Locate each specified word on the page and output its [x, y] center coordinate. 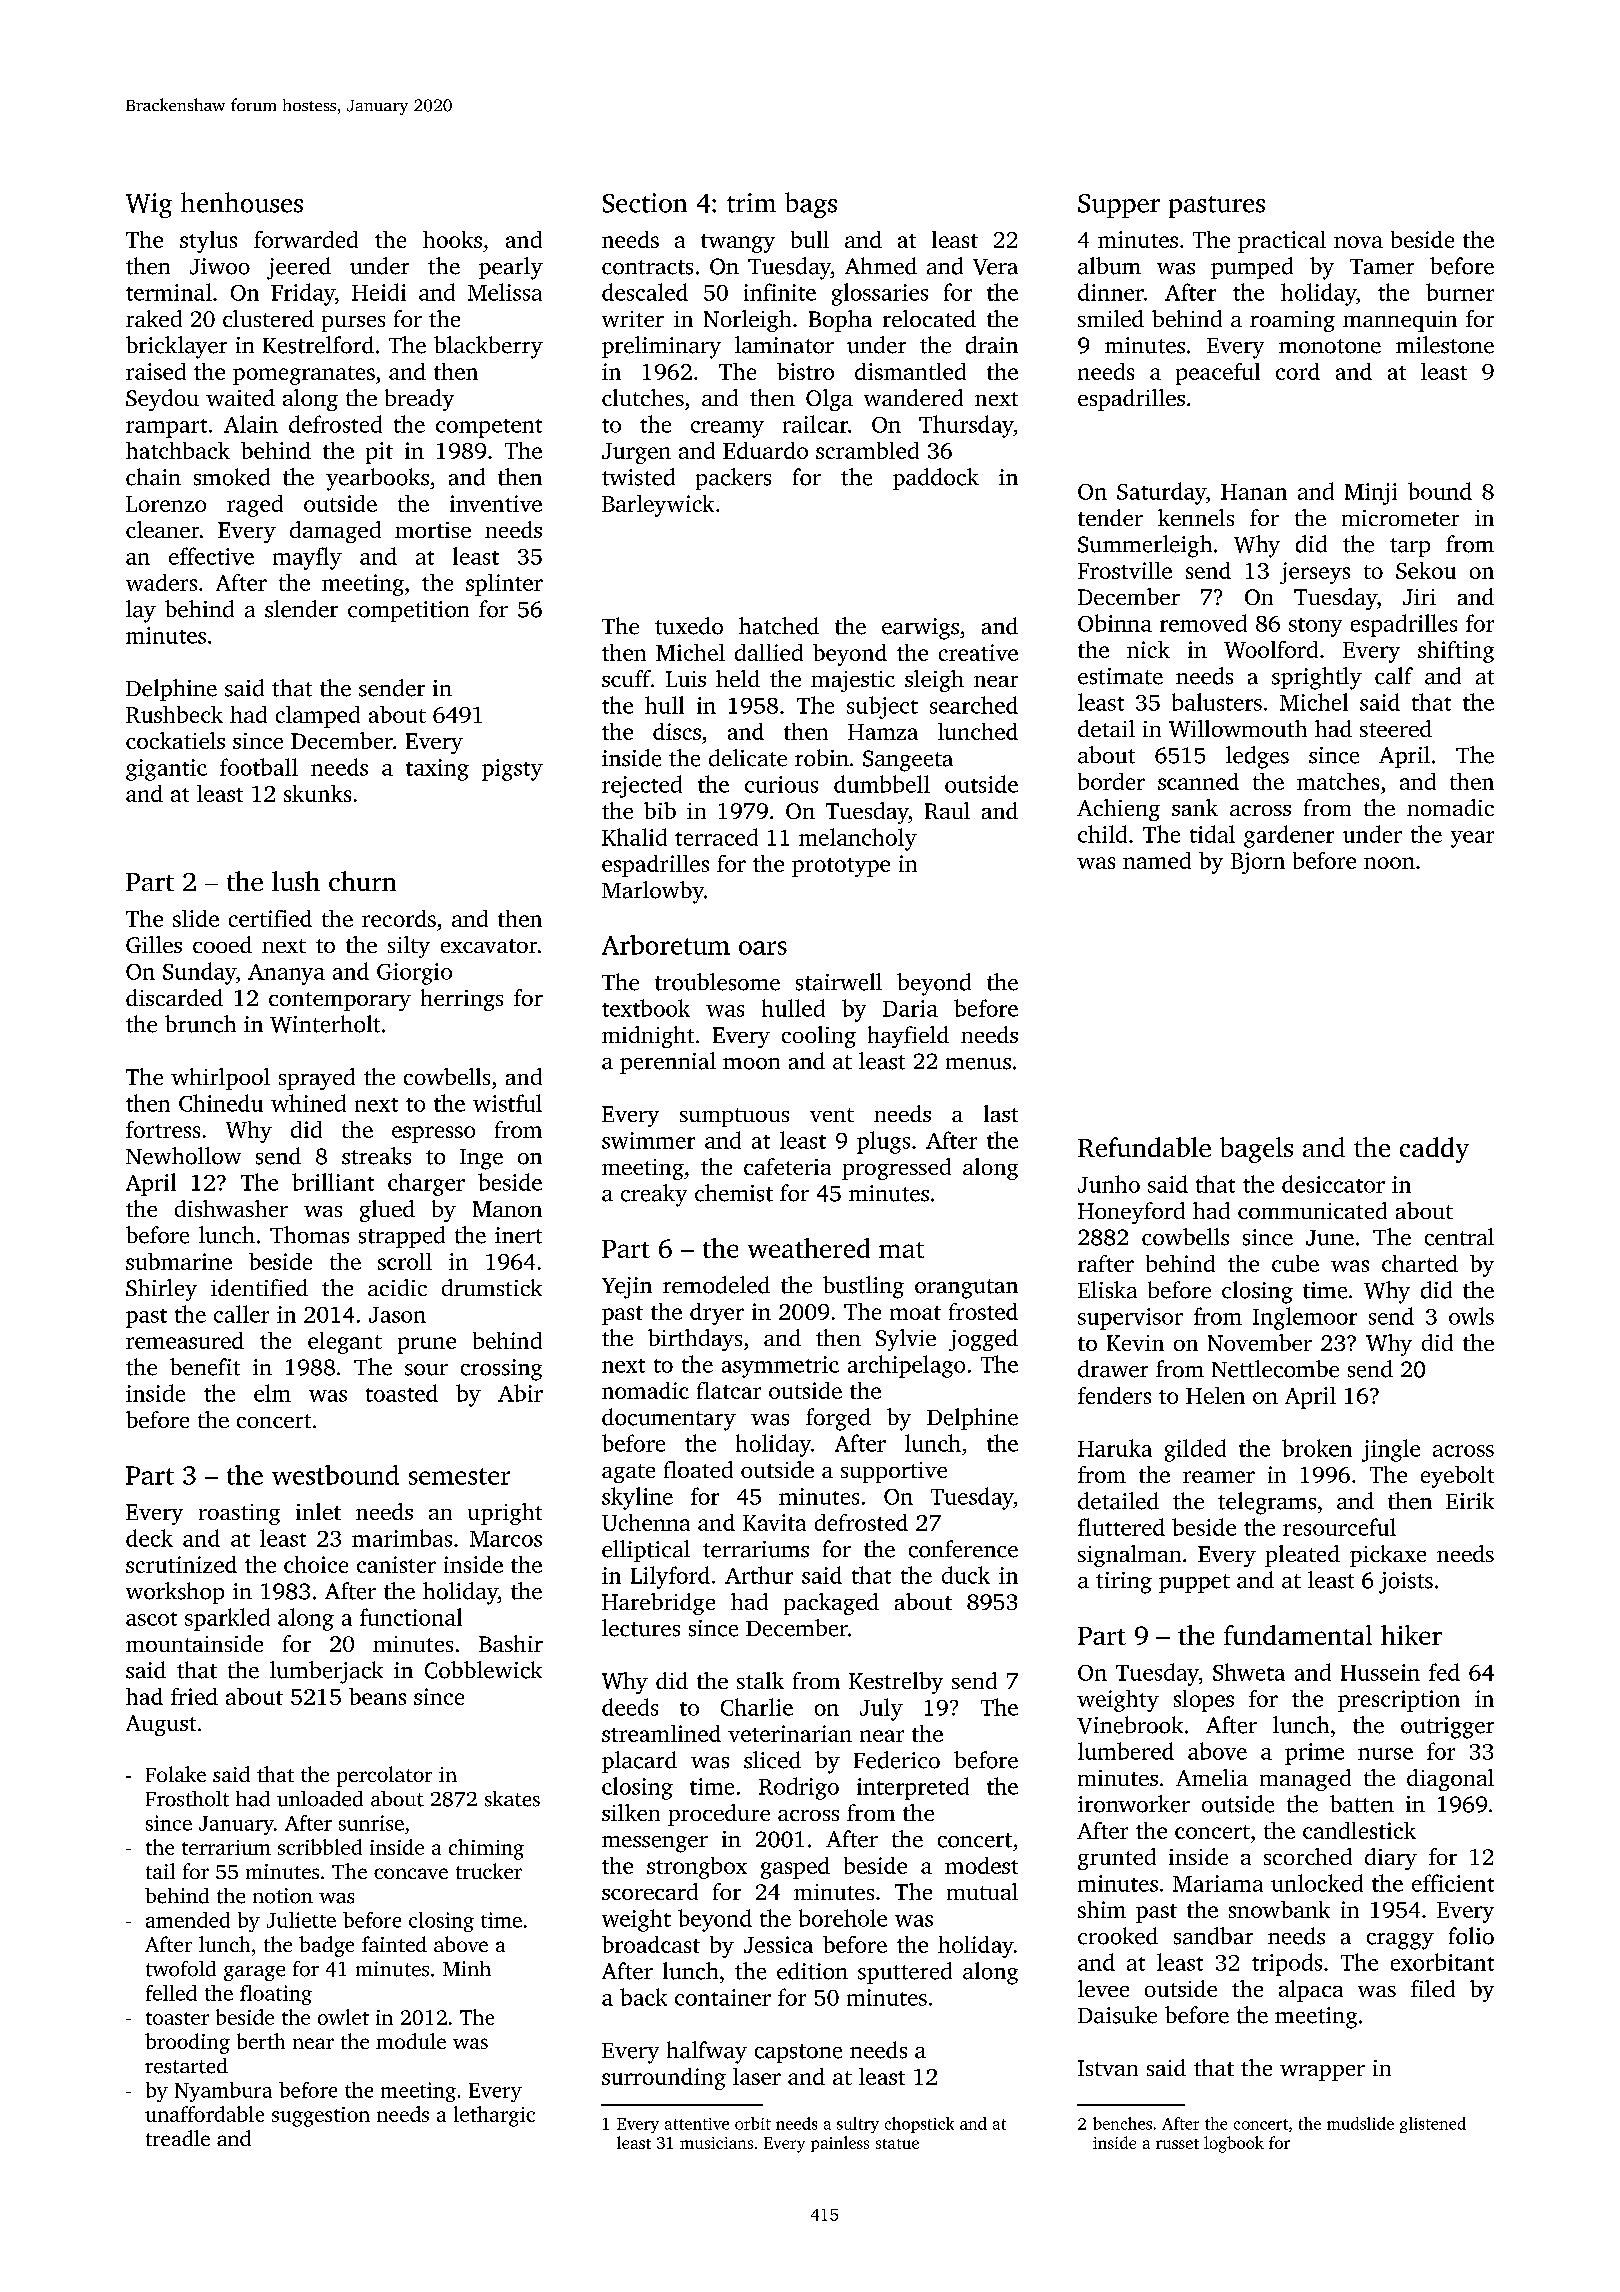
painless [840, 2144]
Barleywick [658, 506]
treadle [178, 2138]
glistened [1433, 2125]
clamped [318, 717]
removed [1203, 623]
